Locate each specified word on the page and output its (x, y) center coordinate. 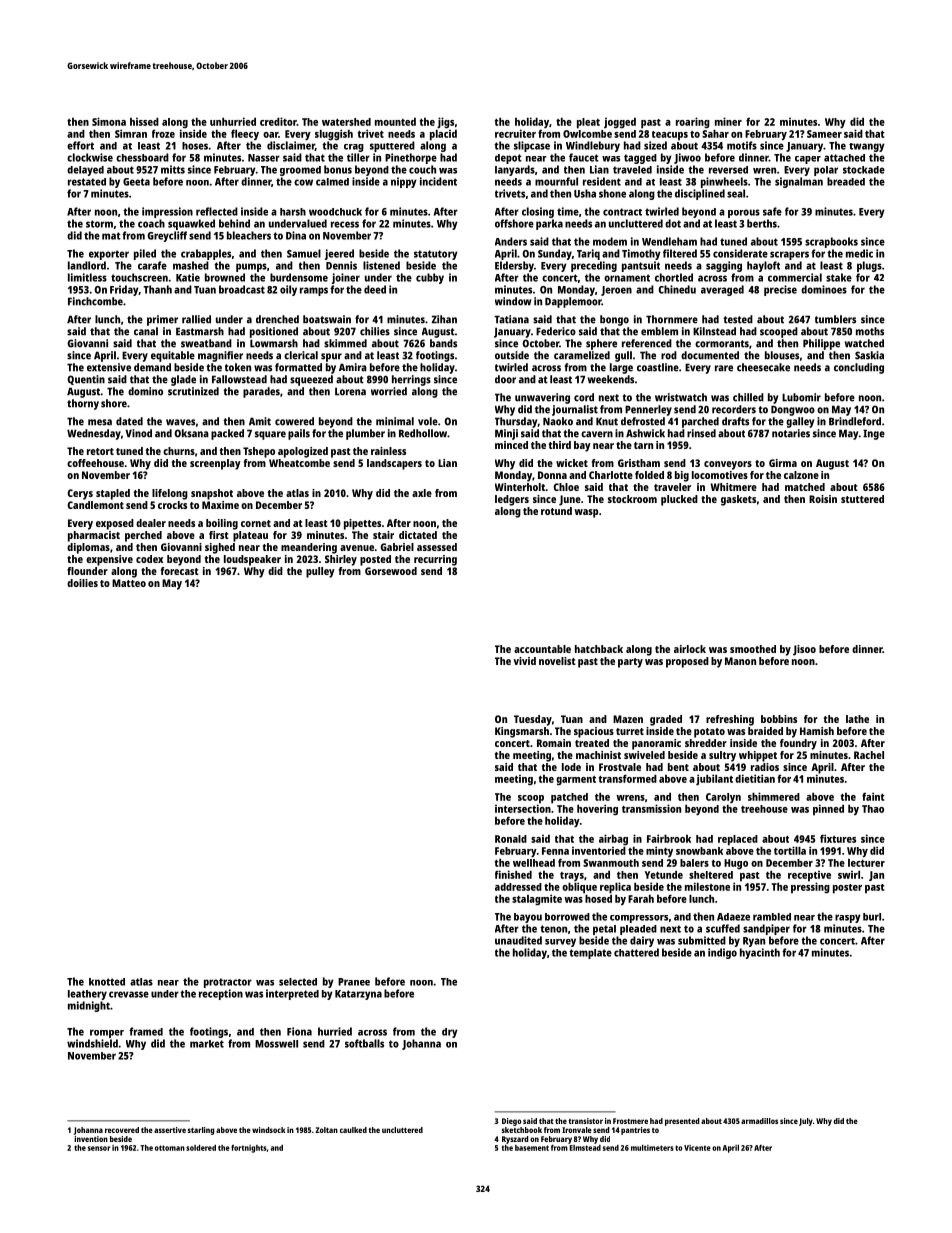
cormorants (722, 344)
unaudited (518, 940)
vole (428, 421)
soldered (201, 1148)
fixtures (838, 838)
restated (87, 182)
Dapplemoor (573, 302)
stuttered (862, 499)
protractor (228, 983)
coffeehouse (95, 463)
